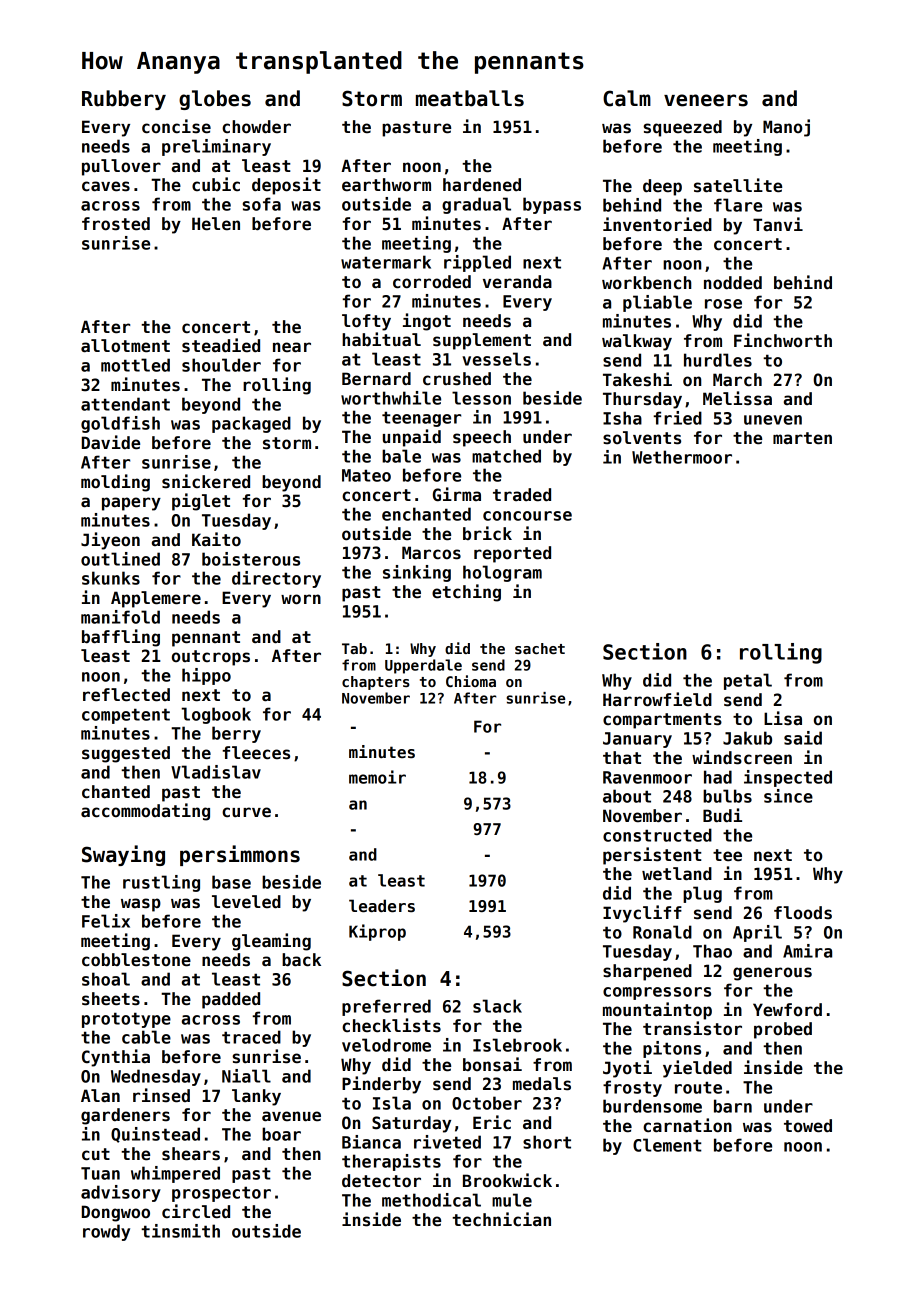 This image has width=924, height=1308. What do you see at coordinates (482, 185) in the image?
I see `hardened` at bounding box center [482, 185].
